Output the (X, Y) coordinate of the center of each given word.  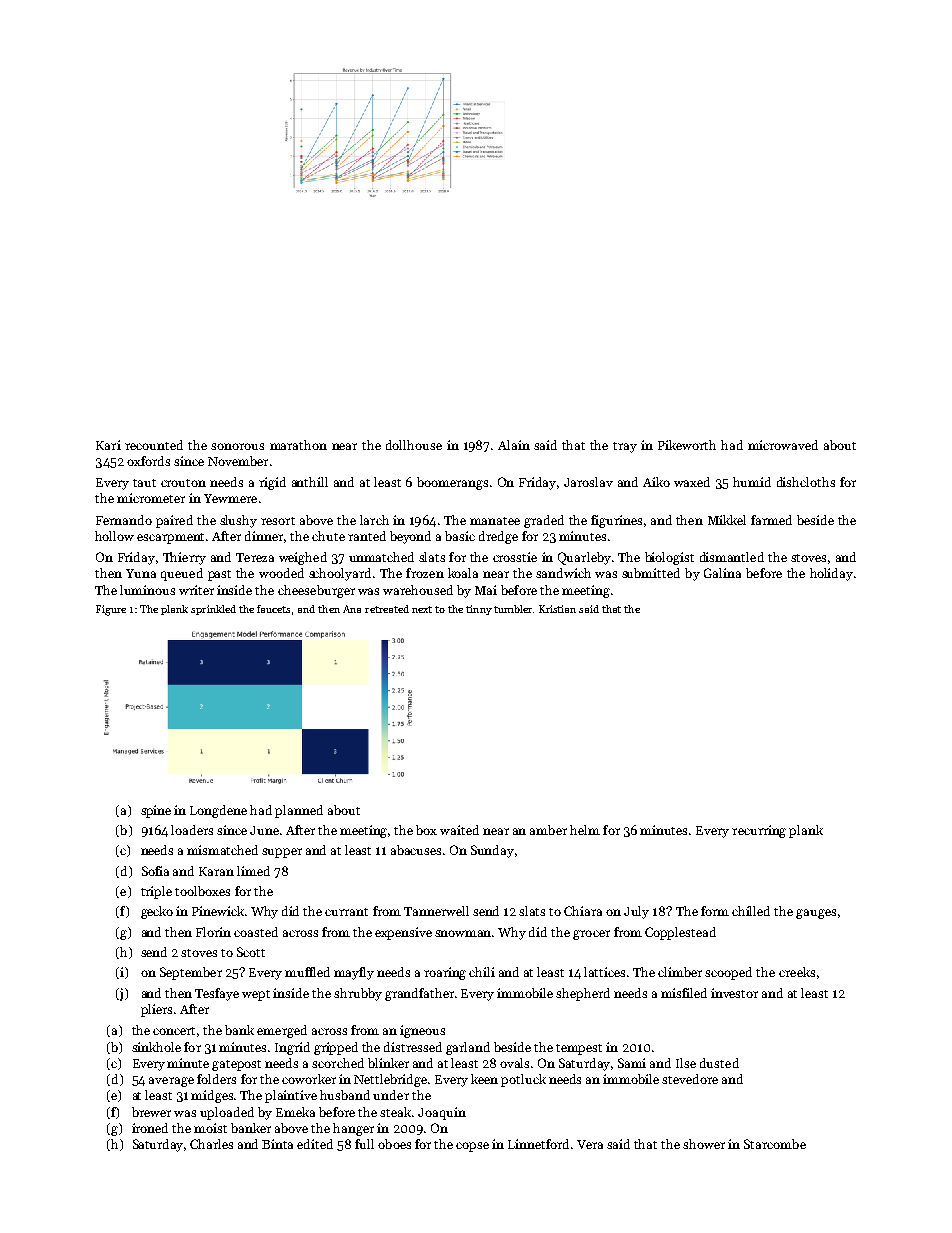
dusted (719, 1063)
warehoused (418, 590)
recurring (759, 831)
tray (625, 447)
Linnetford (538, 1144)
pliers (156, 1010)
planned (299, 811)
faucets (273, 609)
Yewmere (230, 498)
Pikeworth (687, 445)
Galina (722, 573)
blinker (388, 1063)
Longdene (218, 811)
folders (216, 1079)
